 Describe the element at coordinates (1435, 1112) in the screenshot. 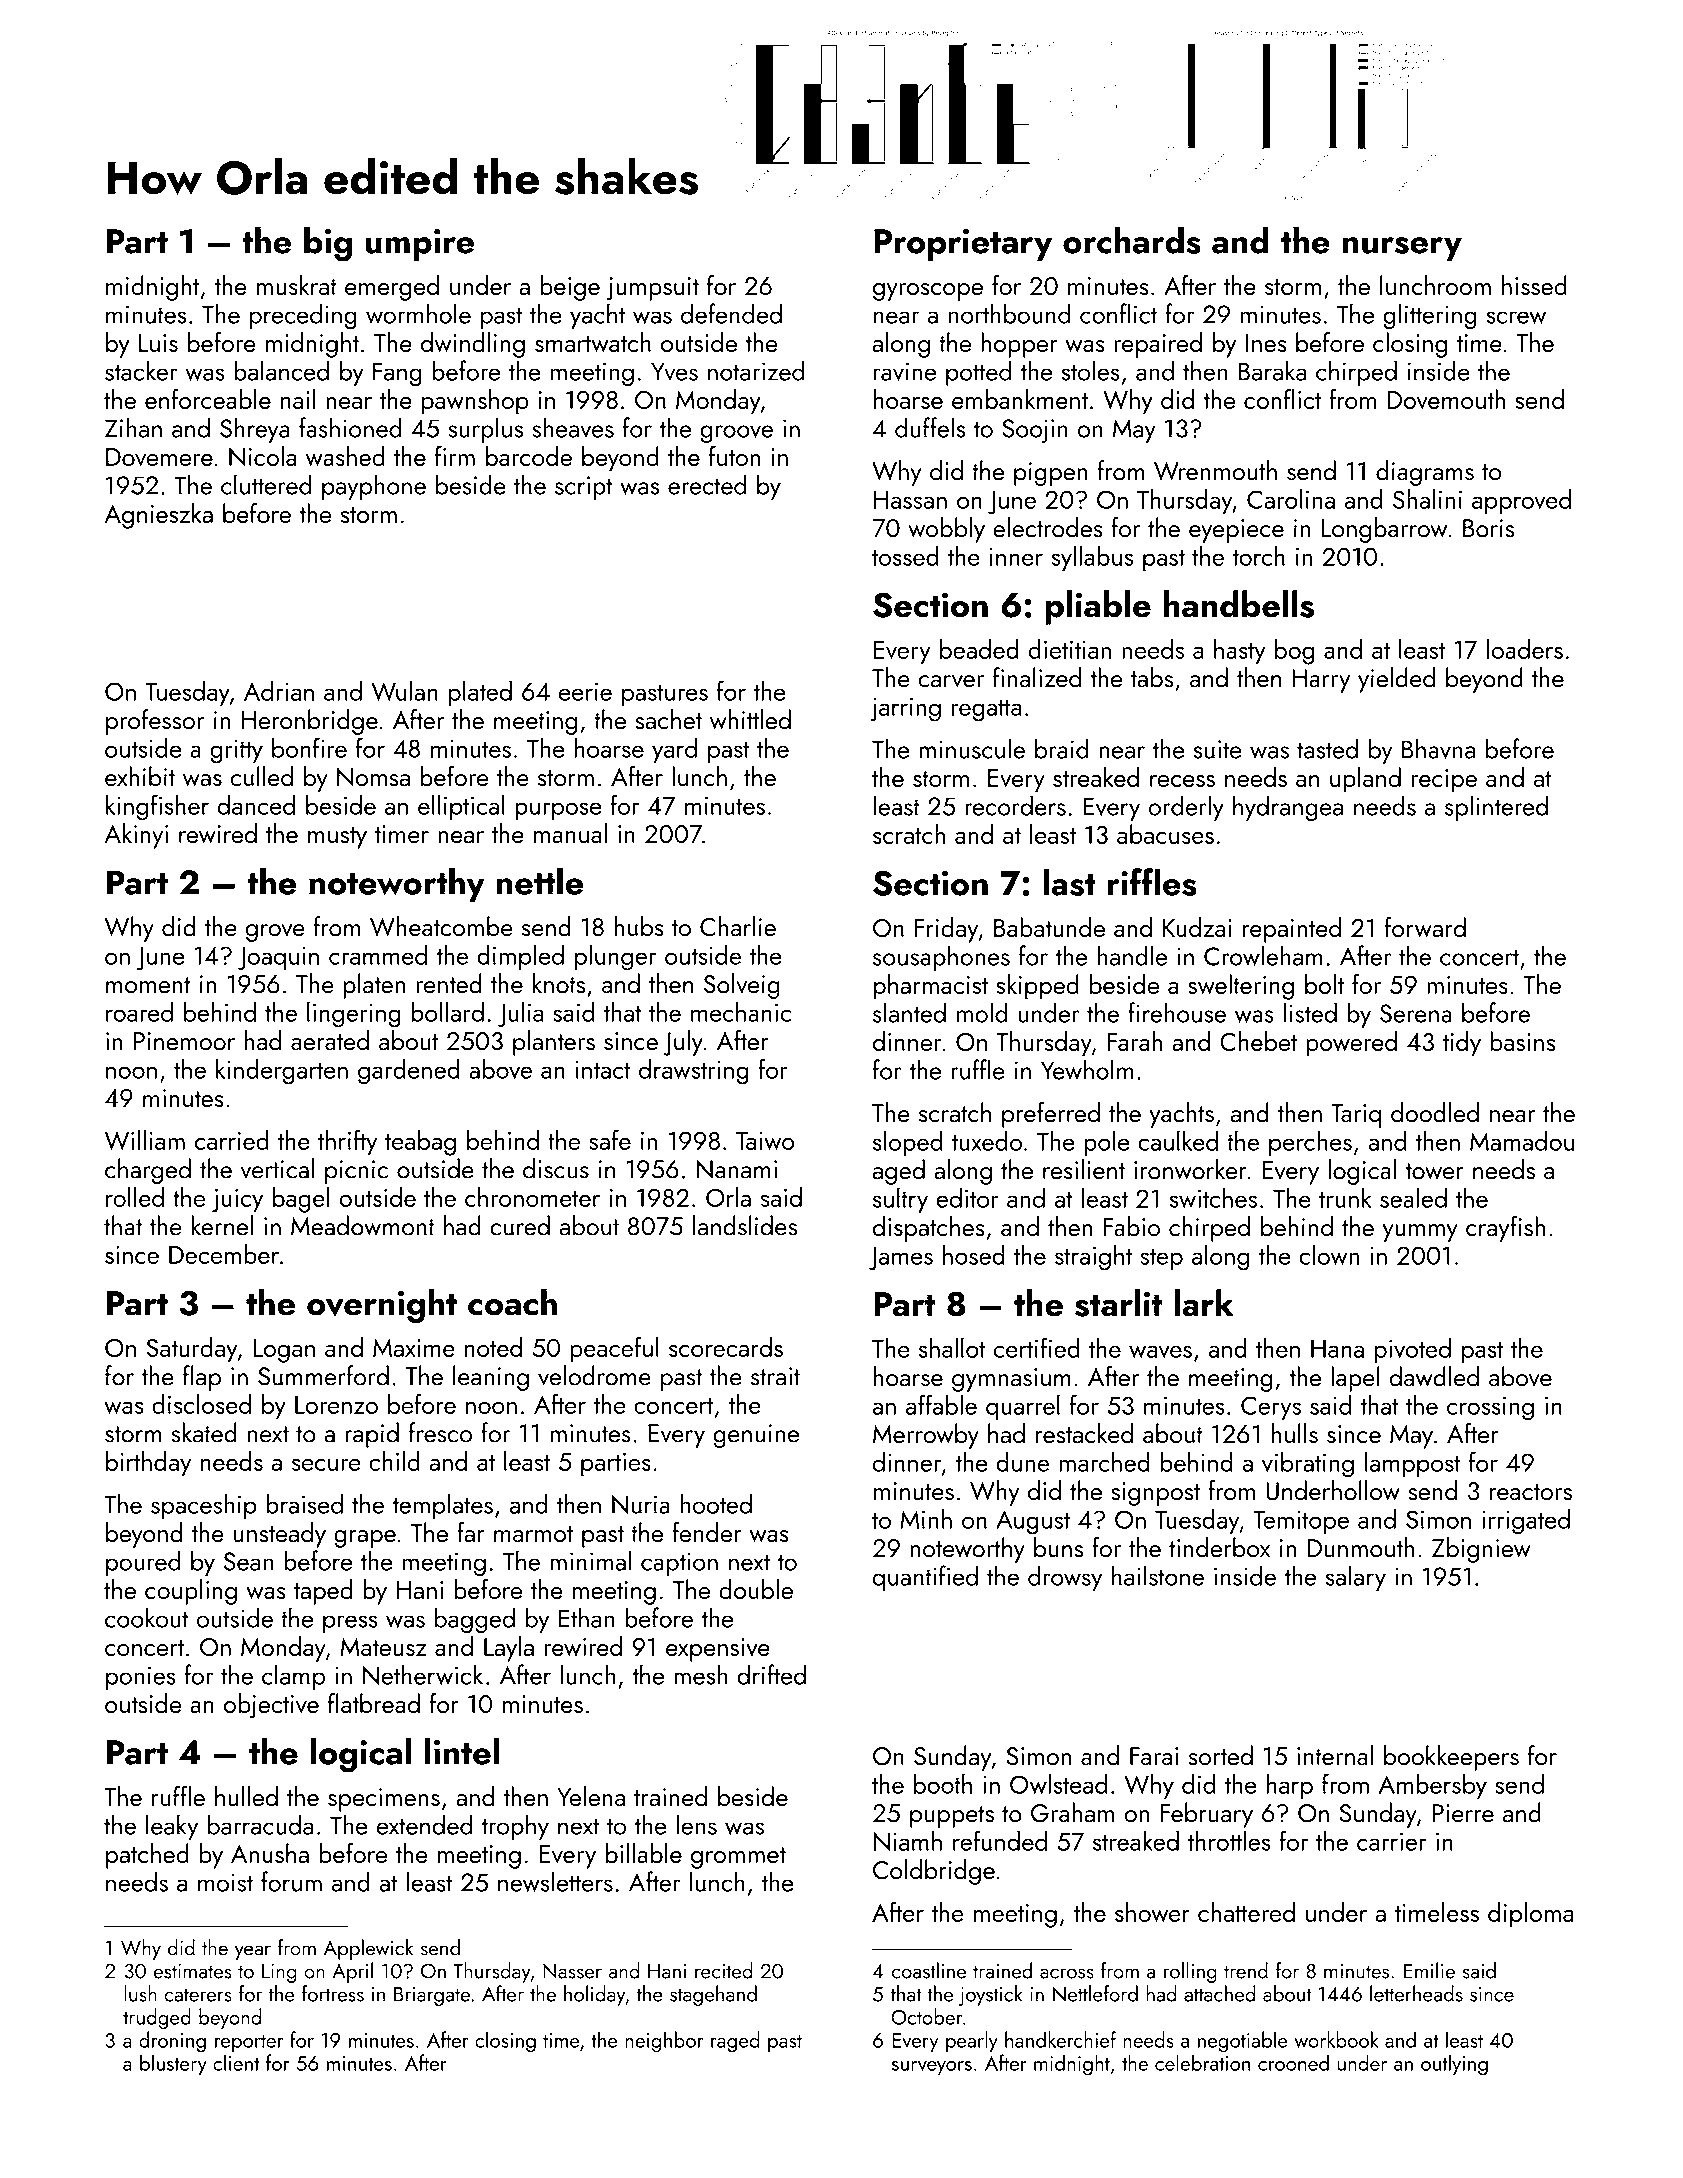

I see `doodled` at that location.
